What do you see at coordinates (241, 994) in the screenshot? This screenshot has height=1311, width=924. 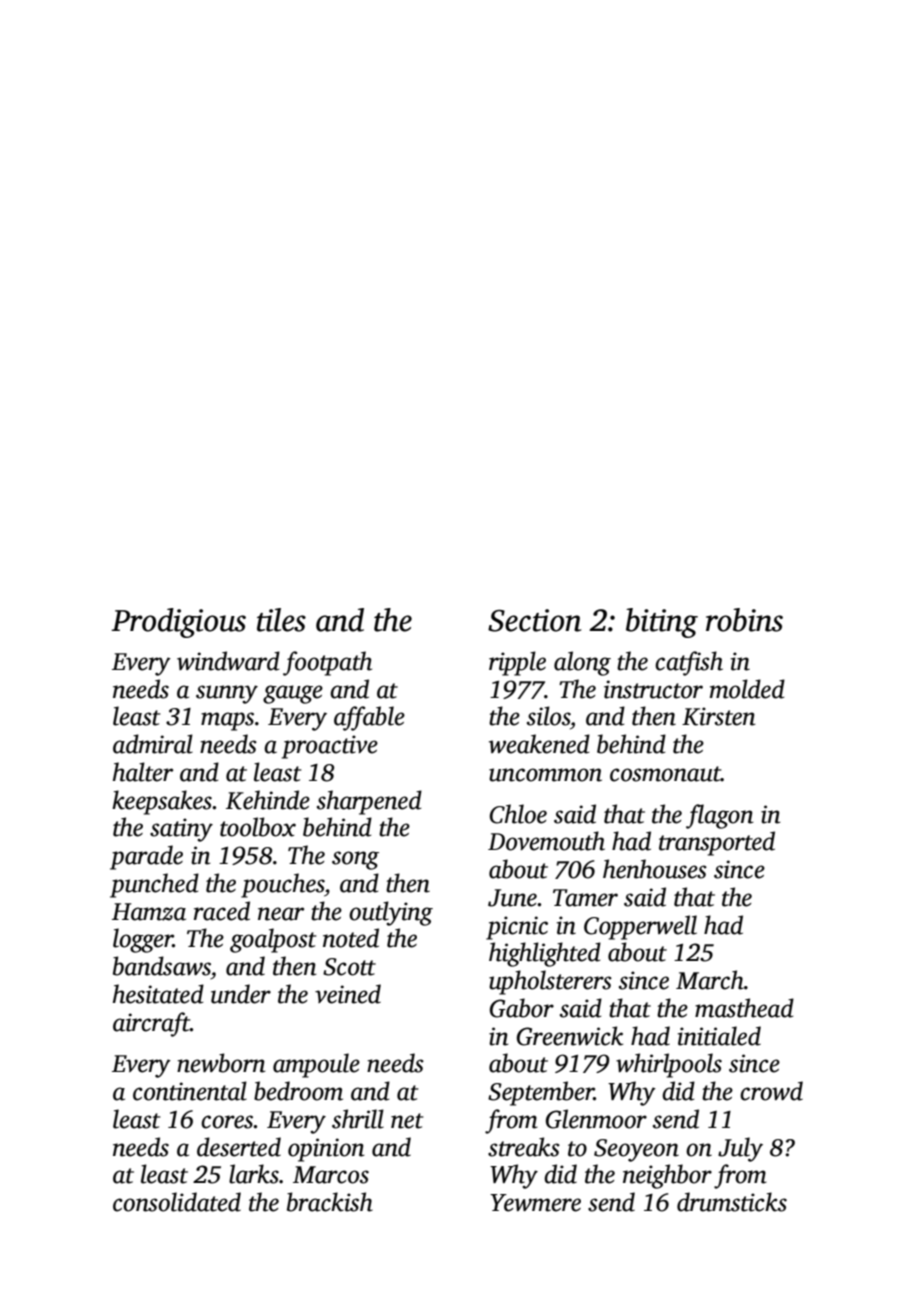 I see `under` at bounding box center [241, 994].
